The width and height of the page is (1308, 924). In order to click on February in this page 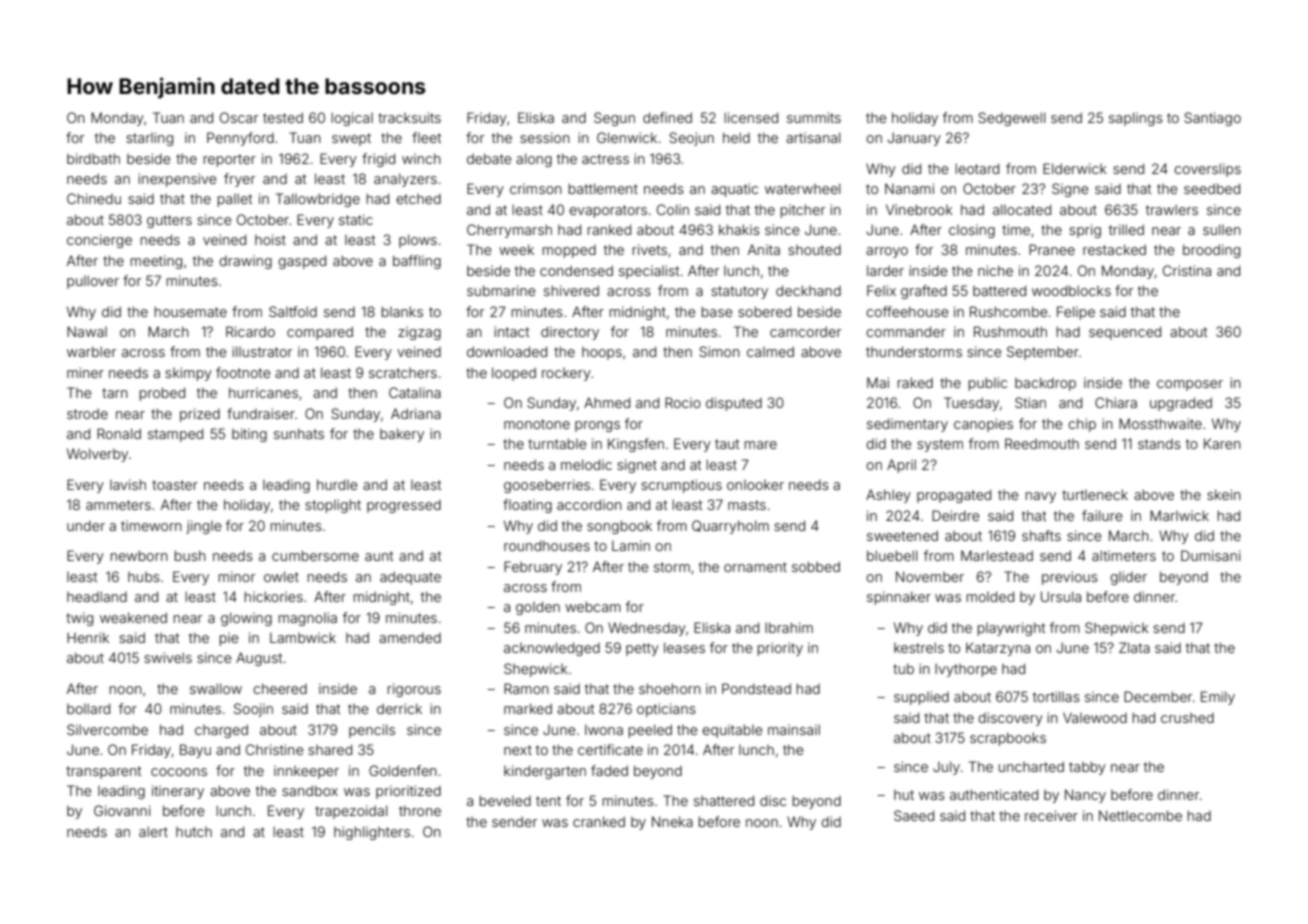, I will do `click(533, 568)`.
